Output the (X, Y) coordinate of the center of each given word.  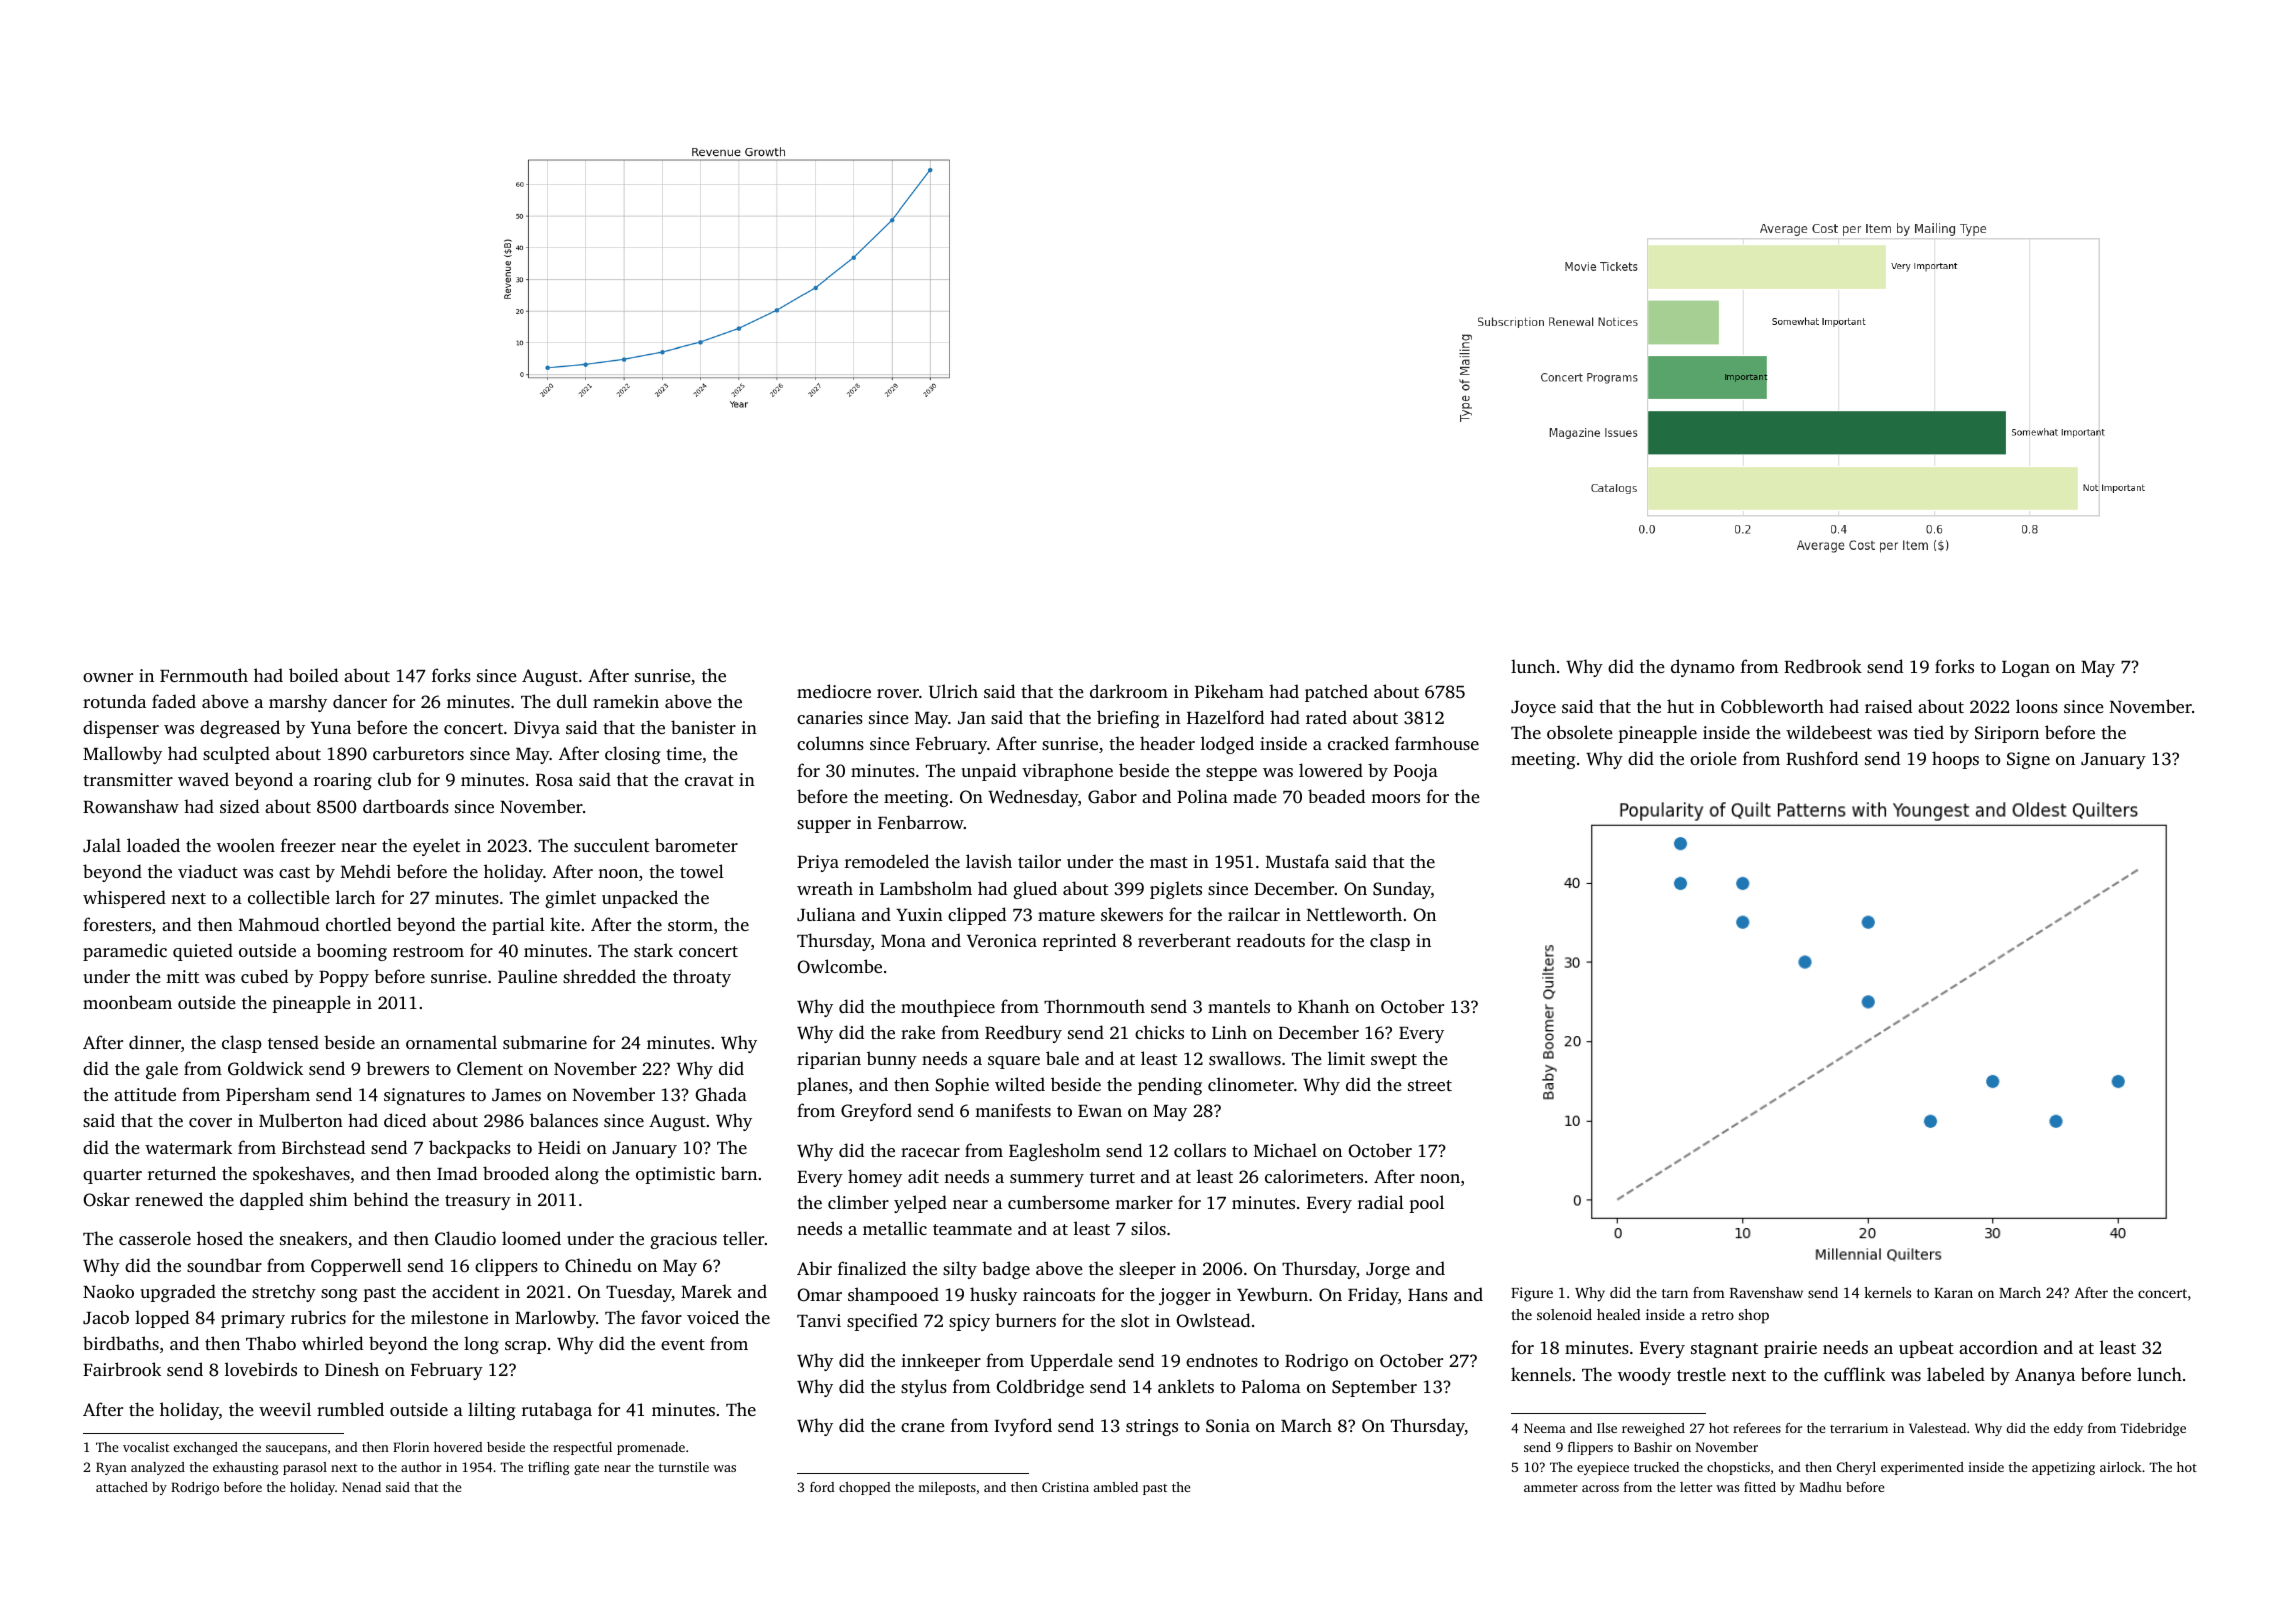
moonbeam (127, 1002)
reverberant (1184, 940)
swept (1394, 1061)
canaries (830, 717)
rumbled (350, 1409)
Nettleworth (1354, 914)
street (1430, 1085)
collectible (289, 897)
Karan (1953, 1293)
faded (174, 701)
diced (405, 1120)
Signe (2028, 760)
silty (960, 1270)
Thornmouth (1094, 1006)
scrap (525, 1347)
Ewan (1100, 1111)
